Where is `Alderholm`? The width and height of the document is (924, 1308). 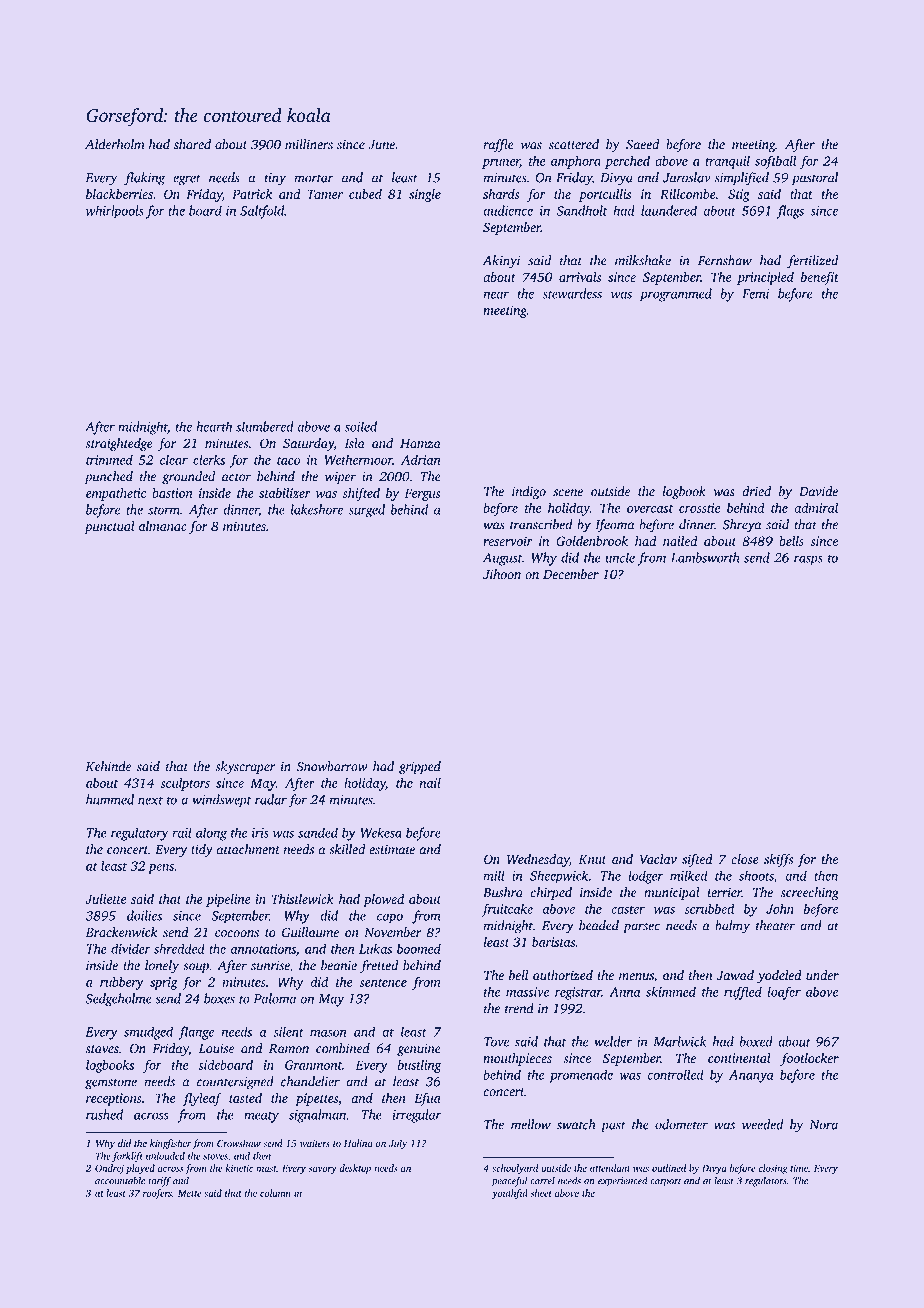 Alderholm is located at coordinates (114, 144).
